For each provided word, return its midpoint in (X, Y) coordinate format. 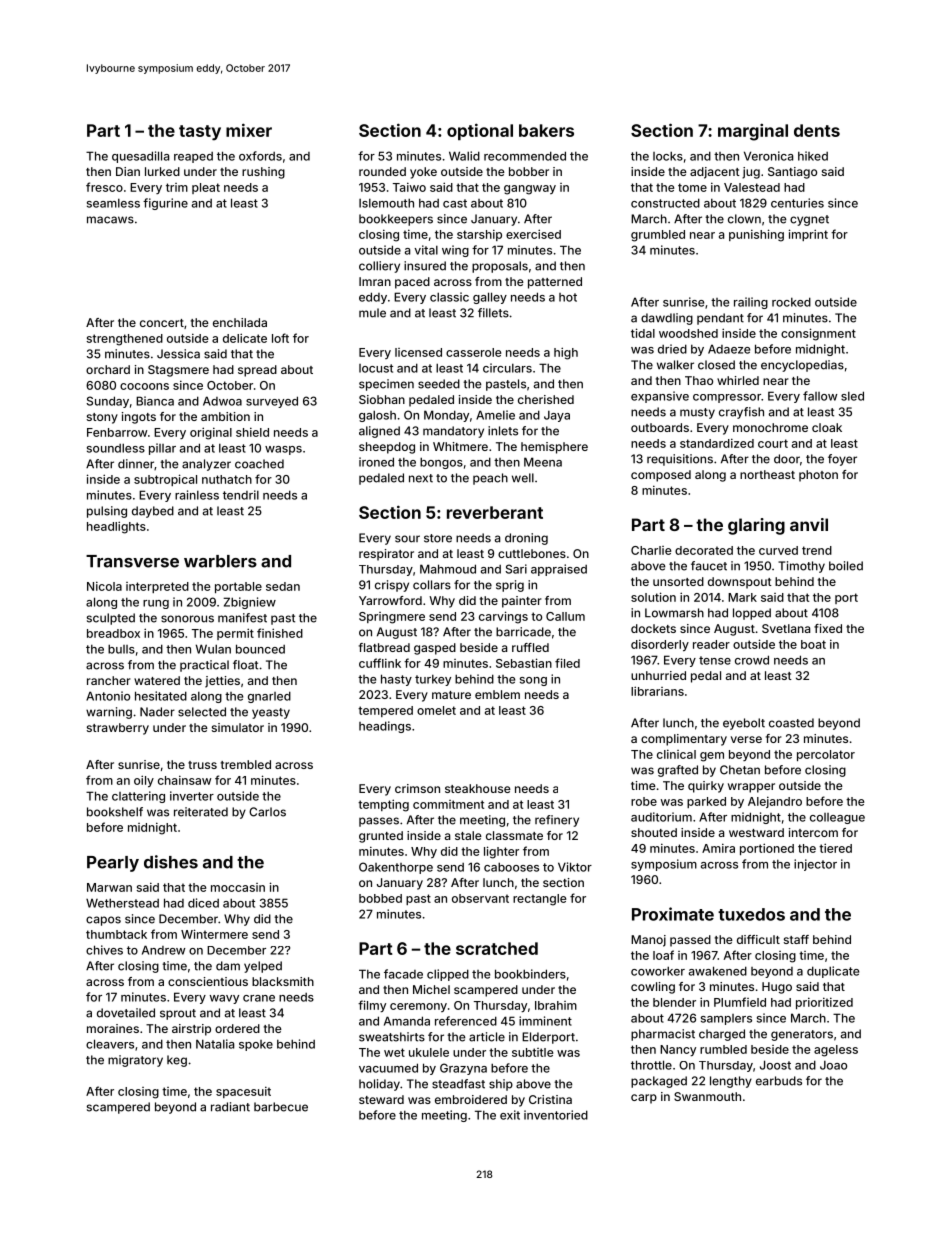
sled (852, 396)
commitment (448, 804)
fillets (493, 313)
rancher (109, 680)
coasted (791, 723)
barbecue (281, 1107)
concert (162, 323)
